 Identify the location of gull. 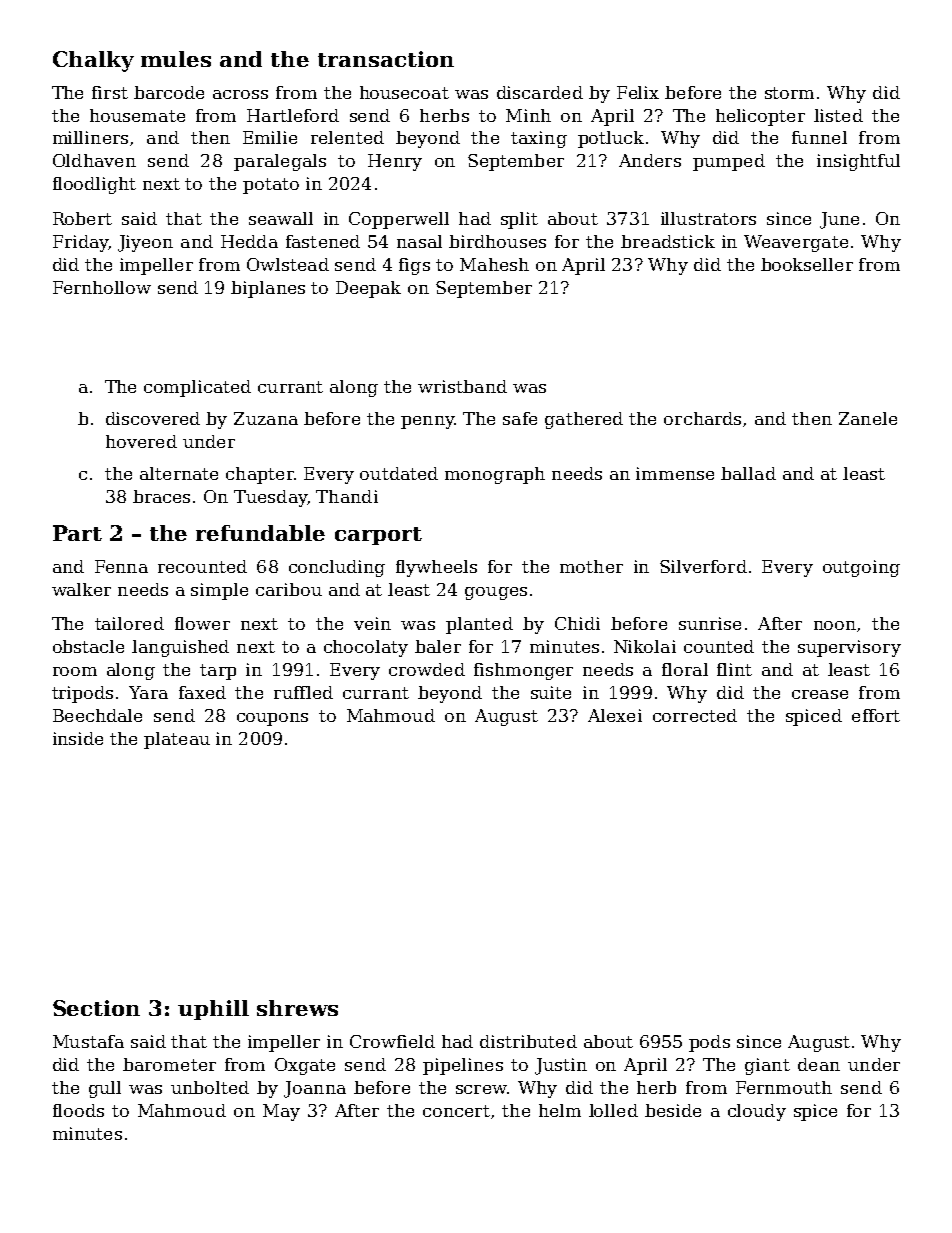
(105, 1089).
